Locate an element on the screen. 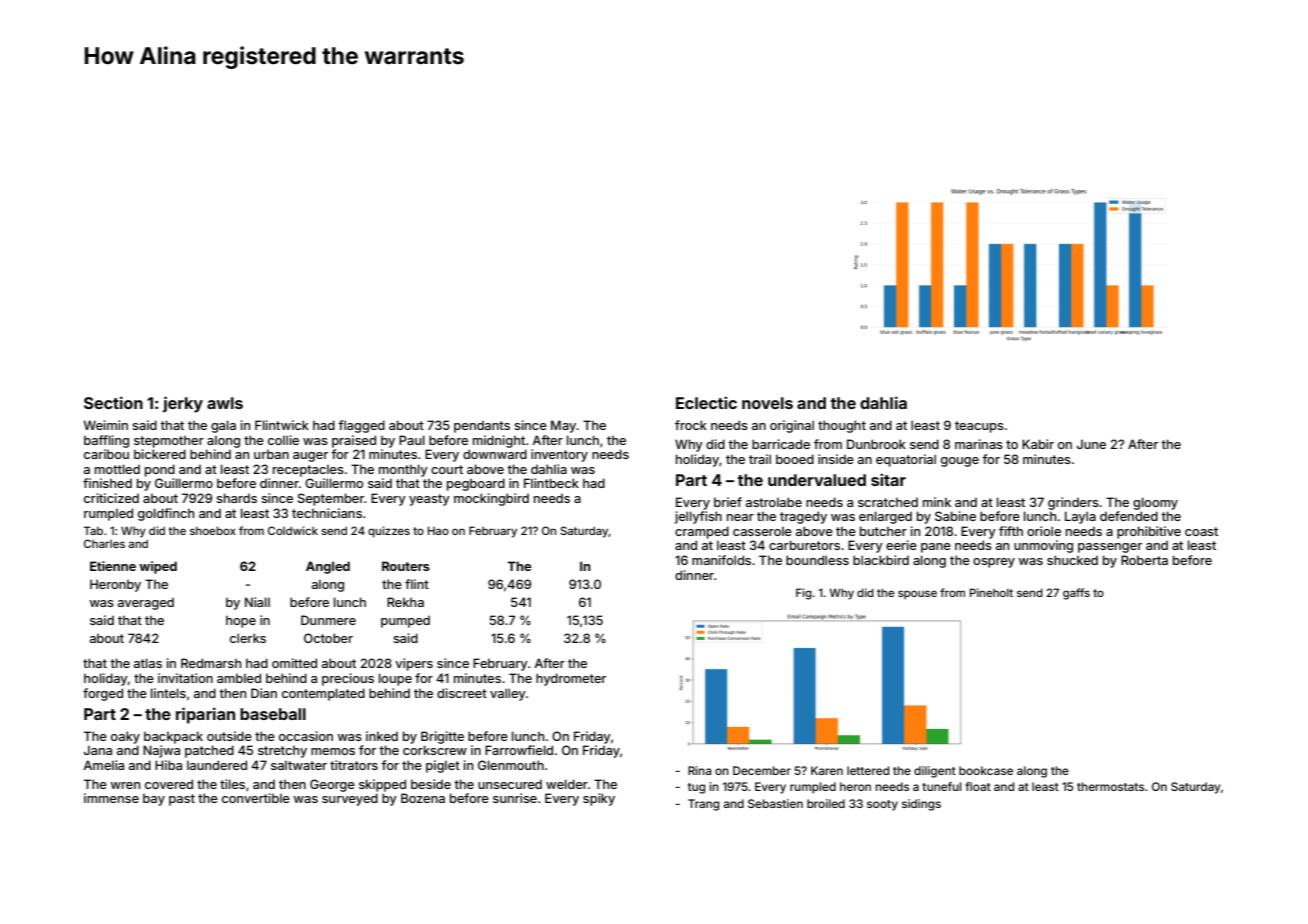 The width and height of the screenshot is (1308, 924). Pineholt is located at coordinates (991, 592).
